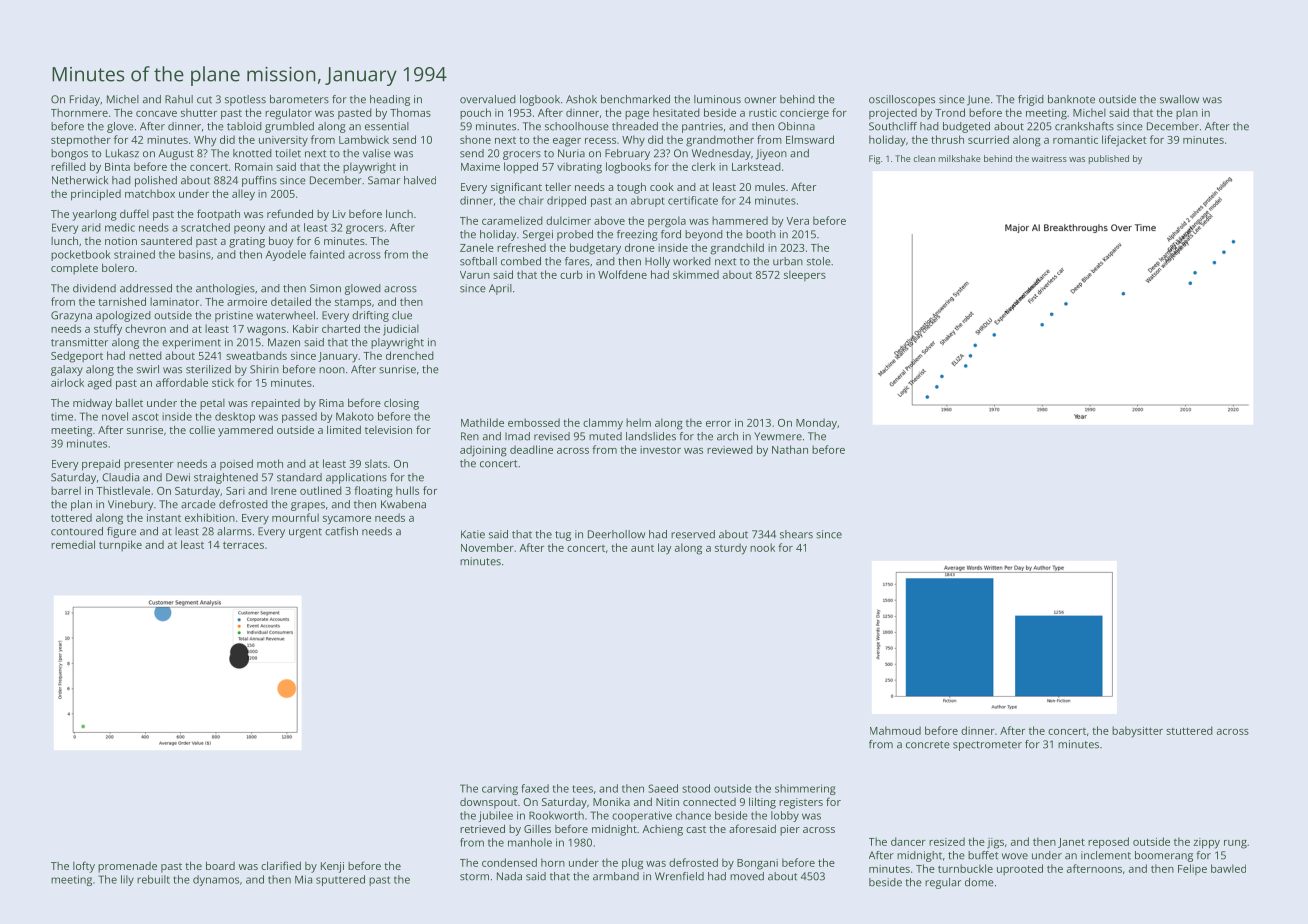 The width and height of the document is (1308, 924). Describe the element at coordinates (509, 862) in the document. I see `condensed` at that location.
